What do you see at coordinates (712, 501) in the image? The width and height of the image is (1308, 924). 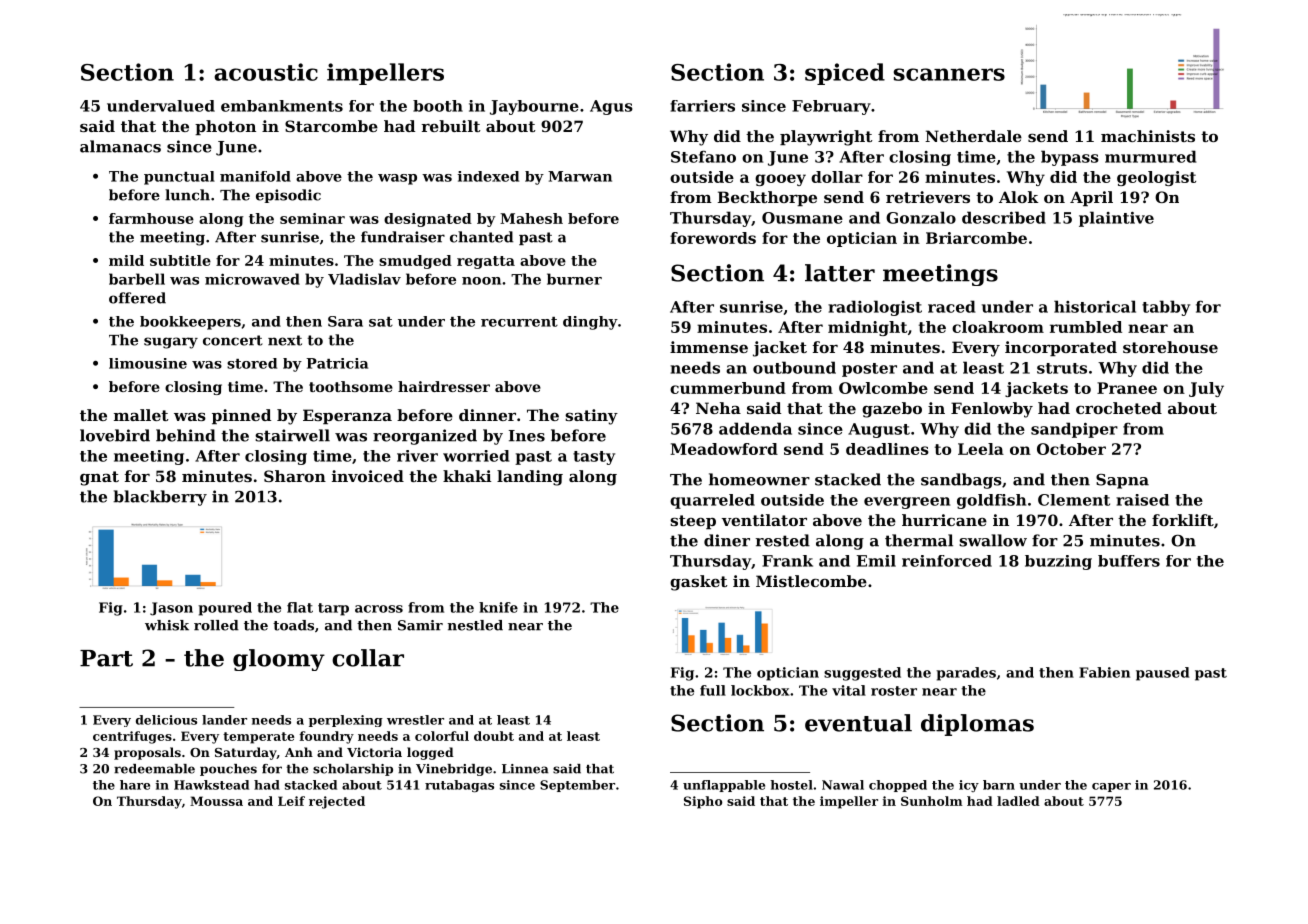 I see `quarreled` at bounding box center [712, 501].
